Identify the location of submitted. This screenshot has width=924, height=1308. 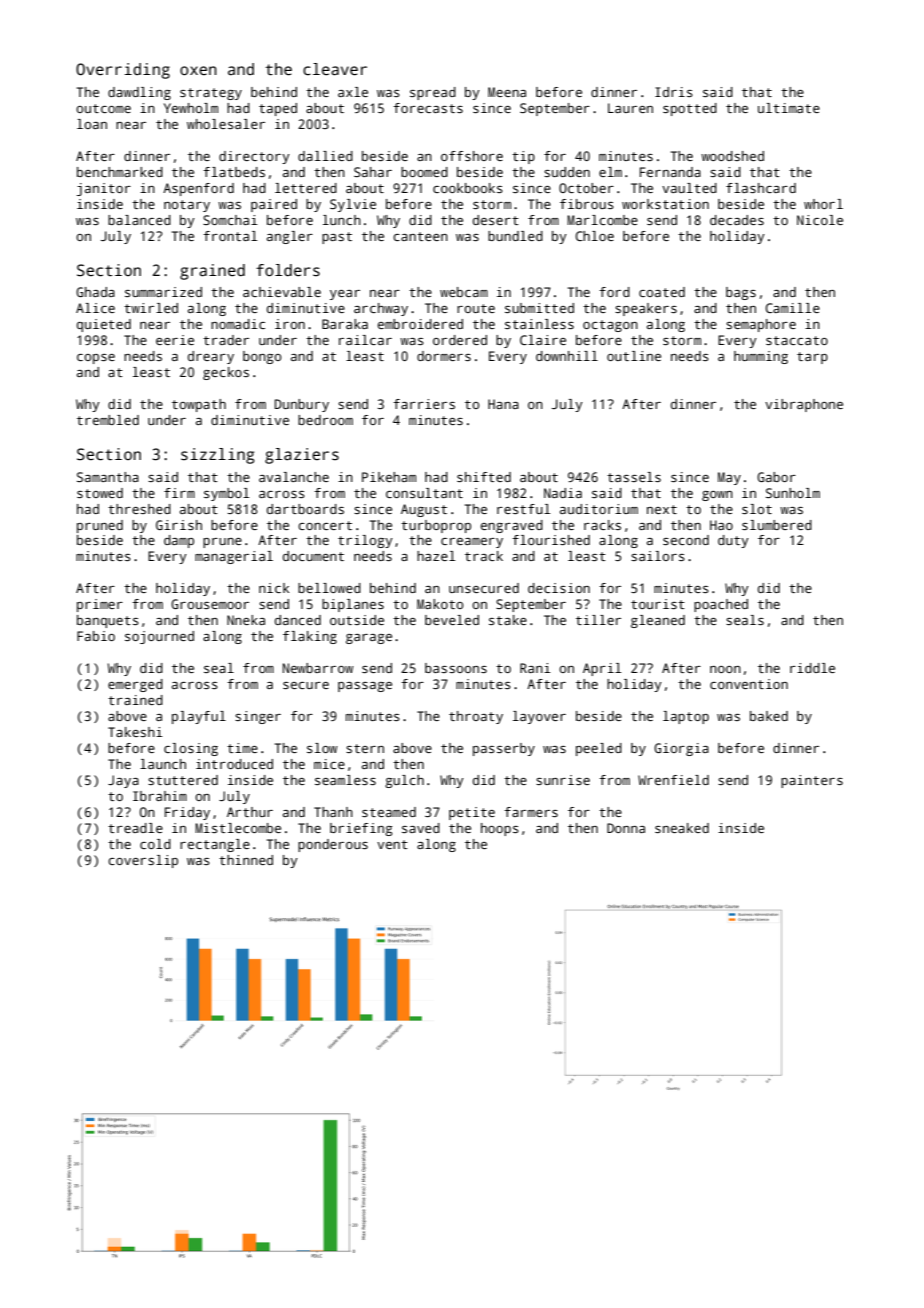
(539, 308).
